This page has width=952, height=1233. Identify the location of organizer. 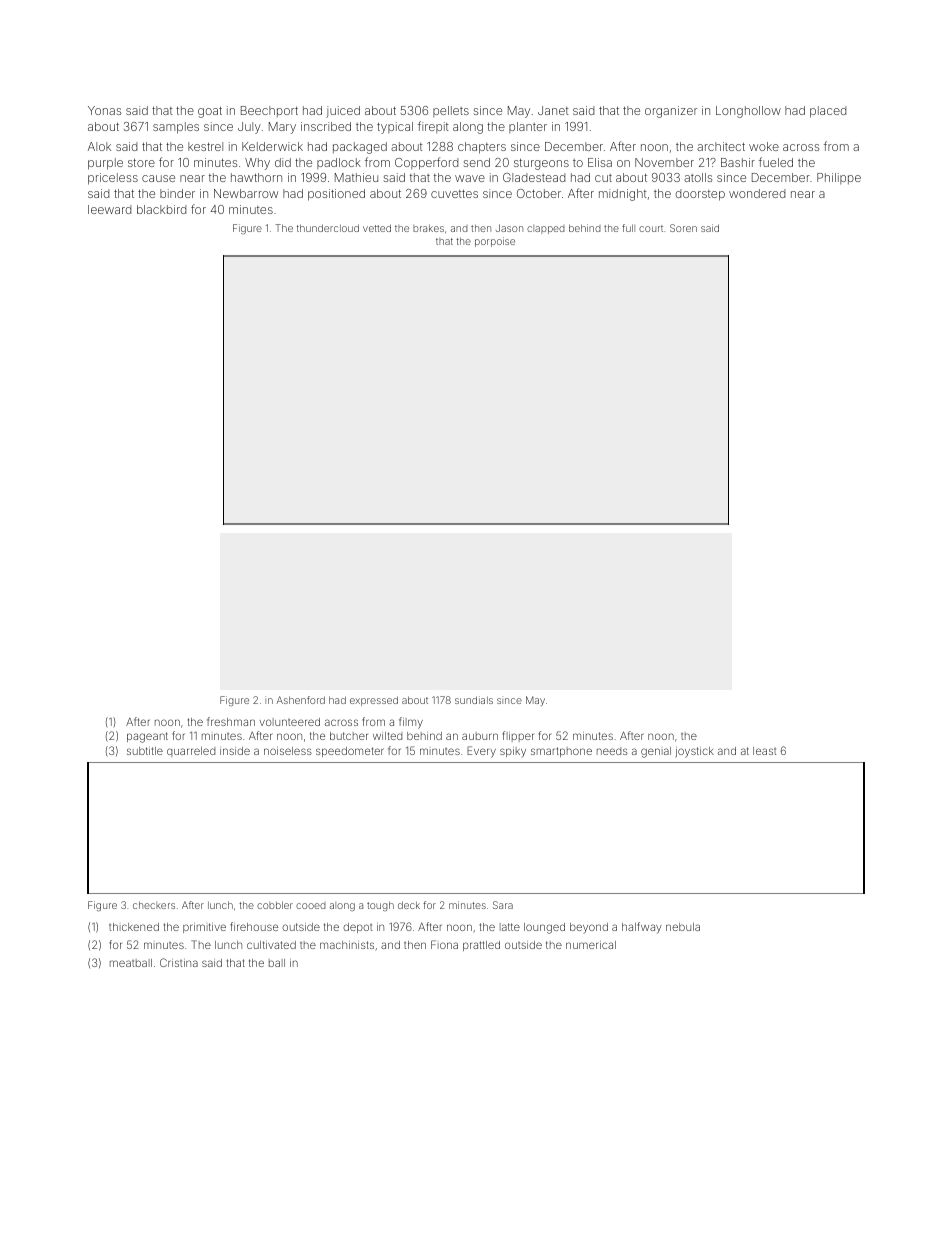
(671, 112).
